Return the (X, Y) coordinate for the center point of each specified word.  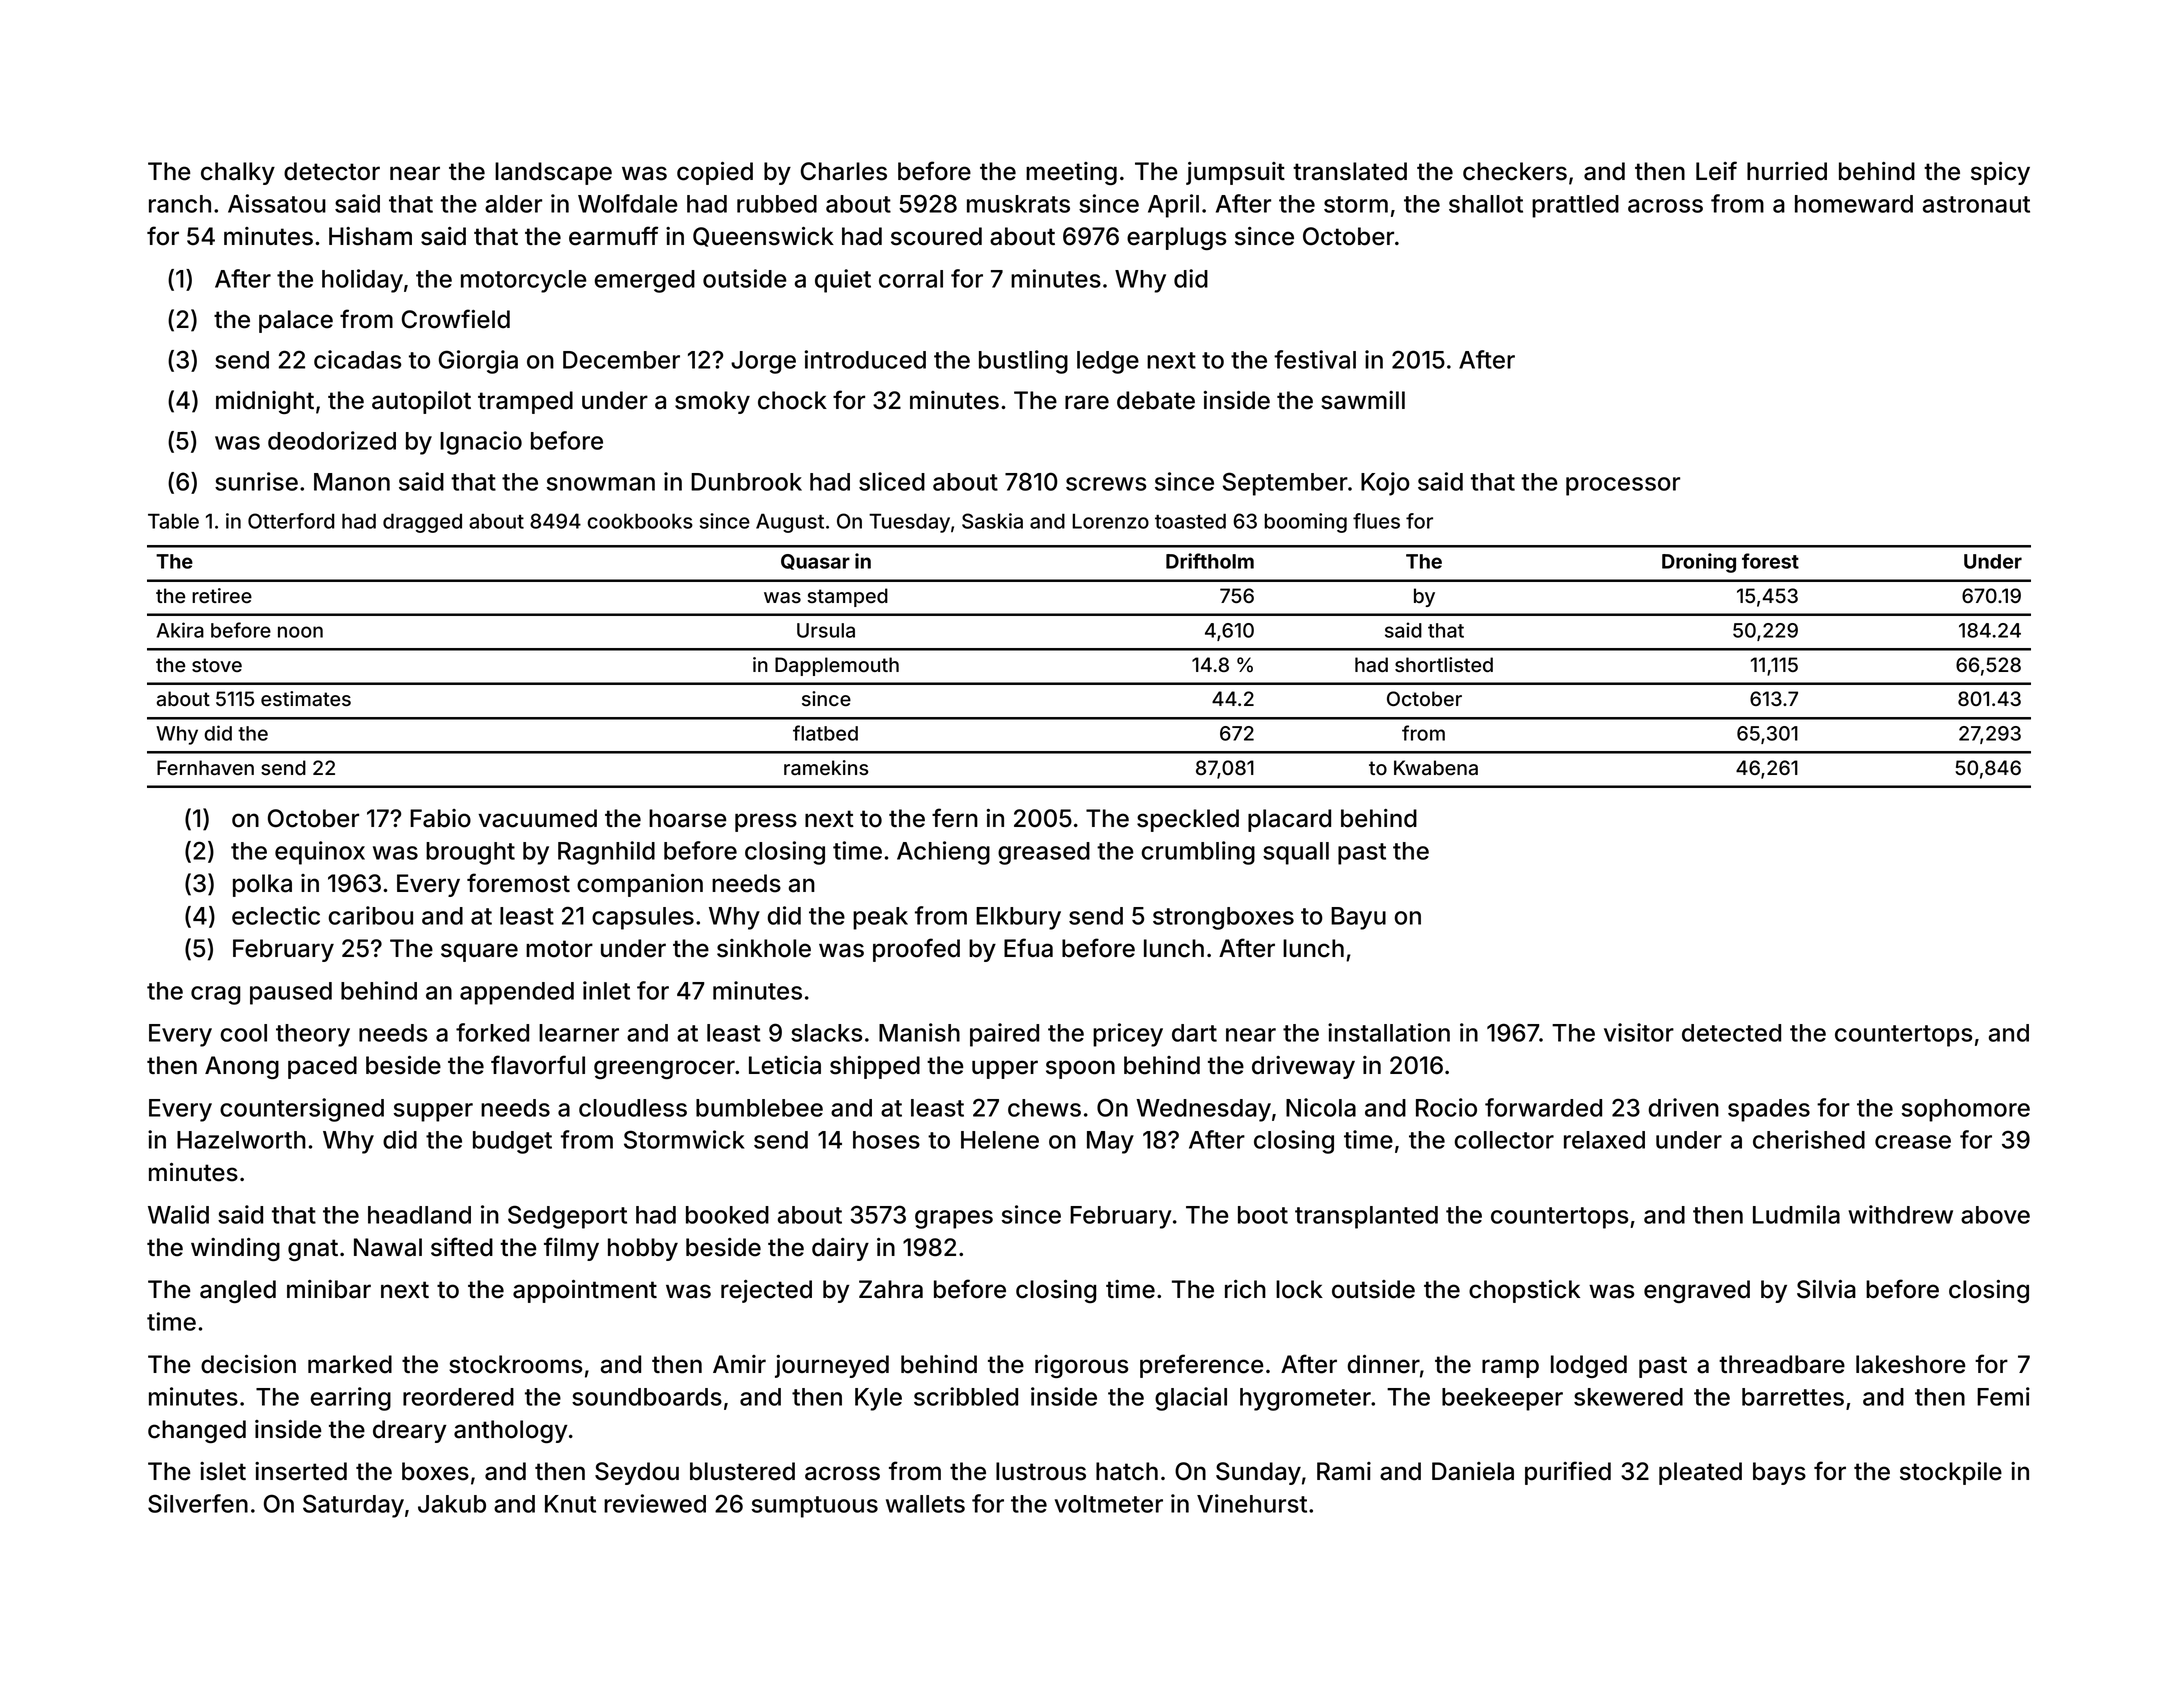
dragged (422, 523)
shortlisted (1444, 664)
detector (332, 171)
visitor (1639, 1032)
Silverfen (198, 1503)
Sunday (1258, 1473)
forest (1770, 561)
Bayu (1358, 918)
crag (215, 995)
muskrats (1018, 204)
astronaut (1976, 204)
